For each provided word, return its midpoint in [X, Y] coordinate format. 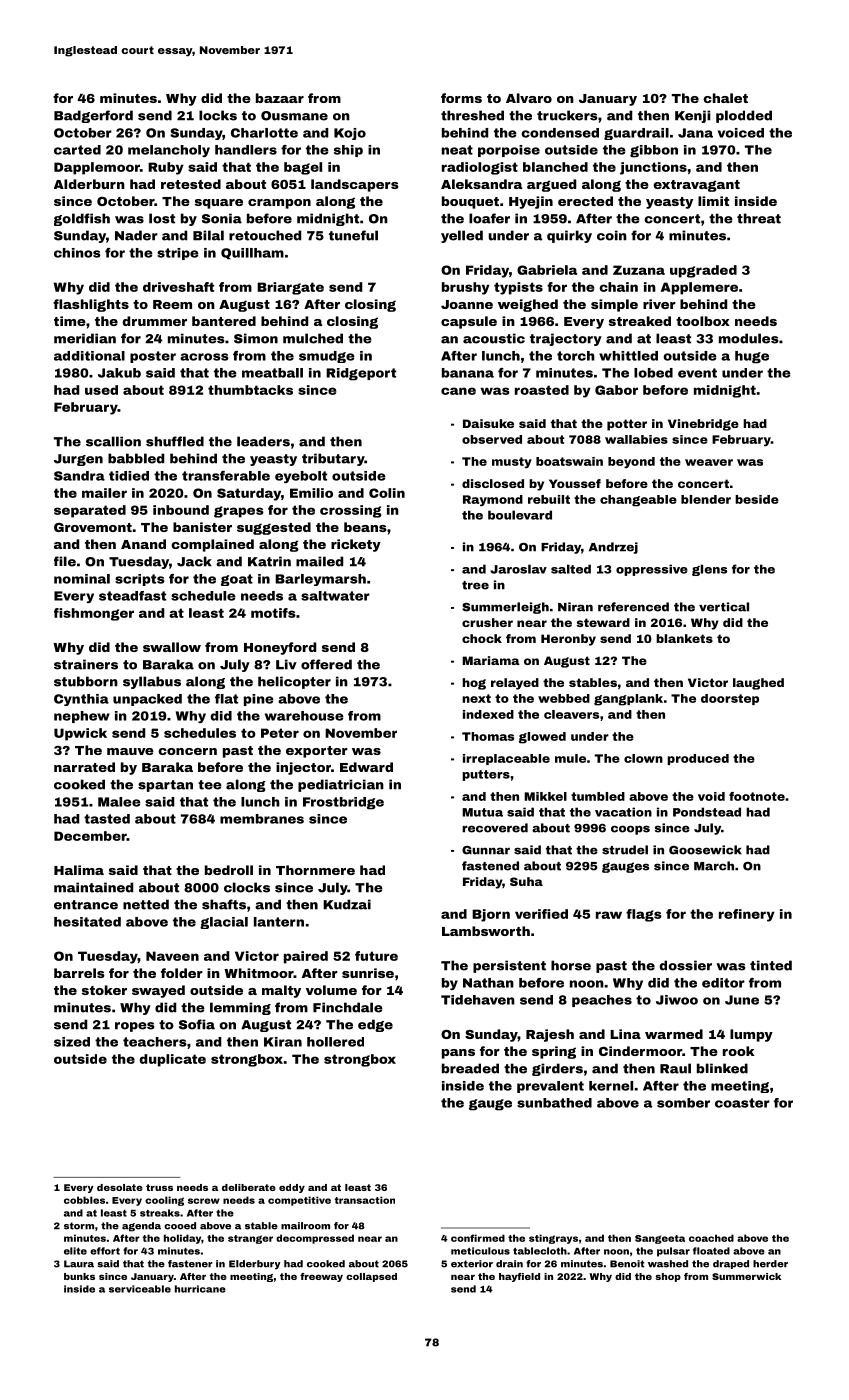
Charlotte [264, 133]
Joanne [467, 304]
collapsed [371, 1277]
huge [752, 357]
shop [668, 1277]
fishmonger [94, 614]
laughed [758, 684]
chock [482, 638]
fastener [190, 1264]
